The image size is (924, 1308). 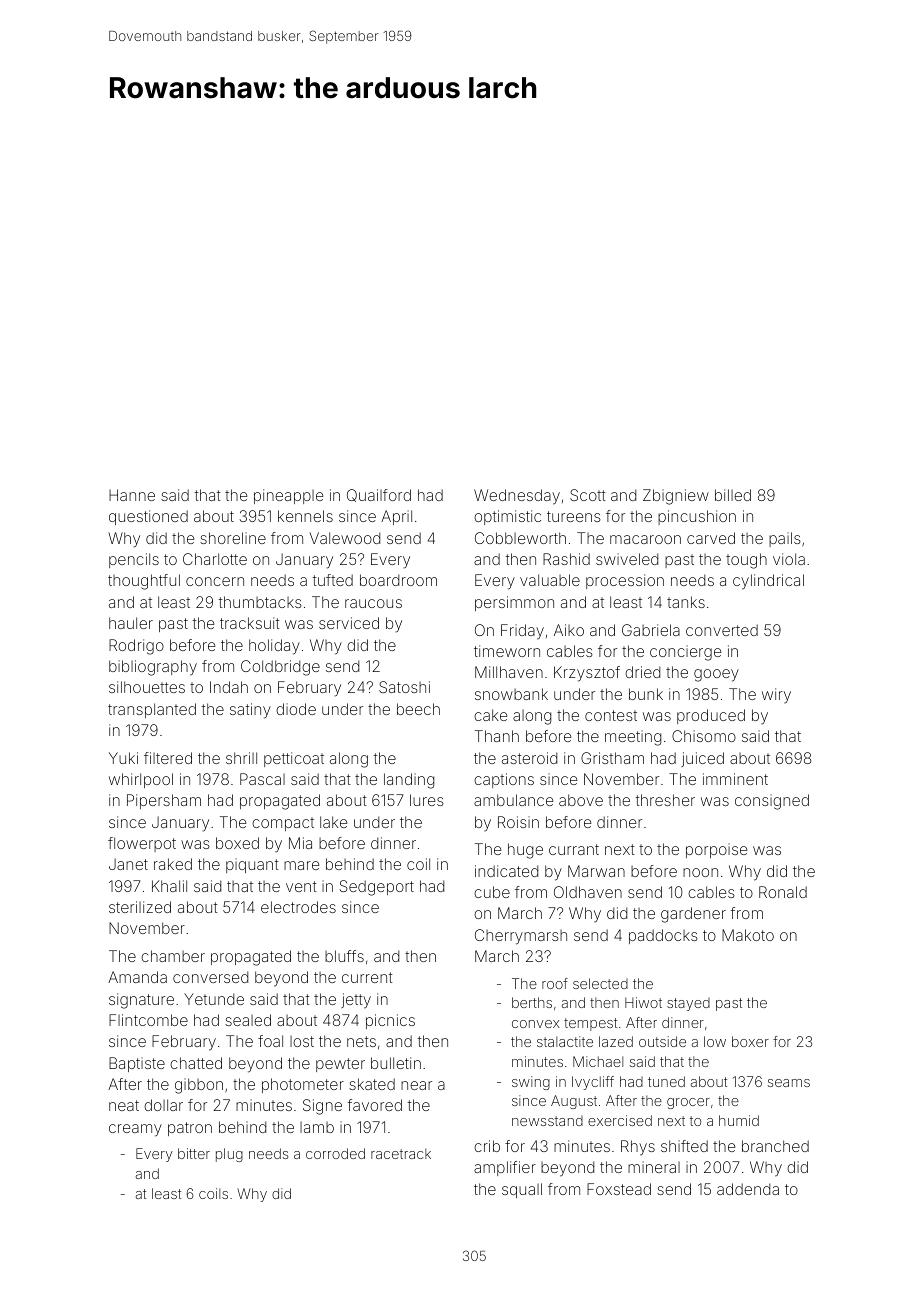 What do you see at coordinates (169, 886) in the screenshot?
I see `Khalil` at bounding box center [169, 886].
